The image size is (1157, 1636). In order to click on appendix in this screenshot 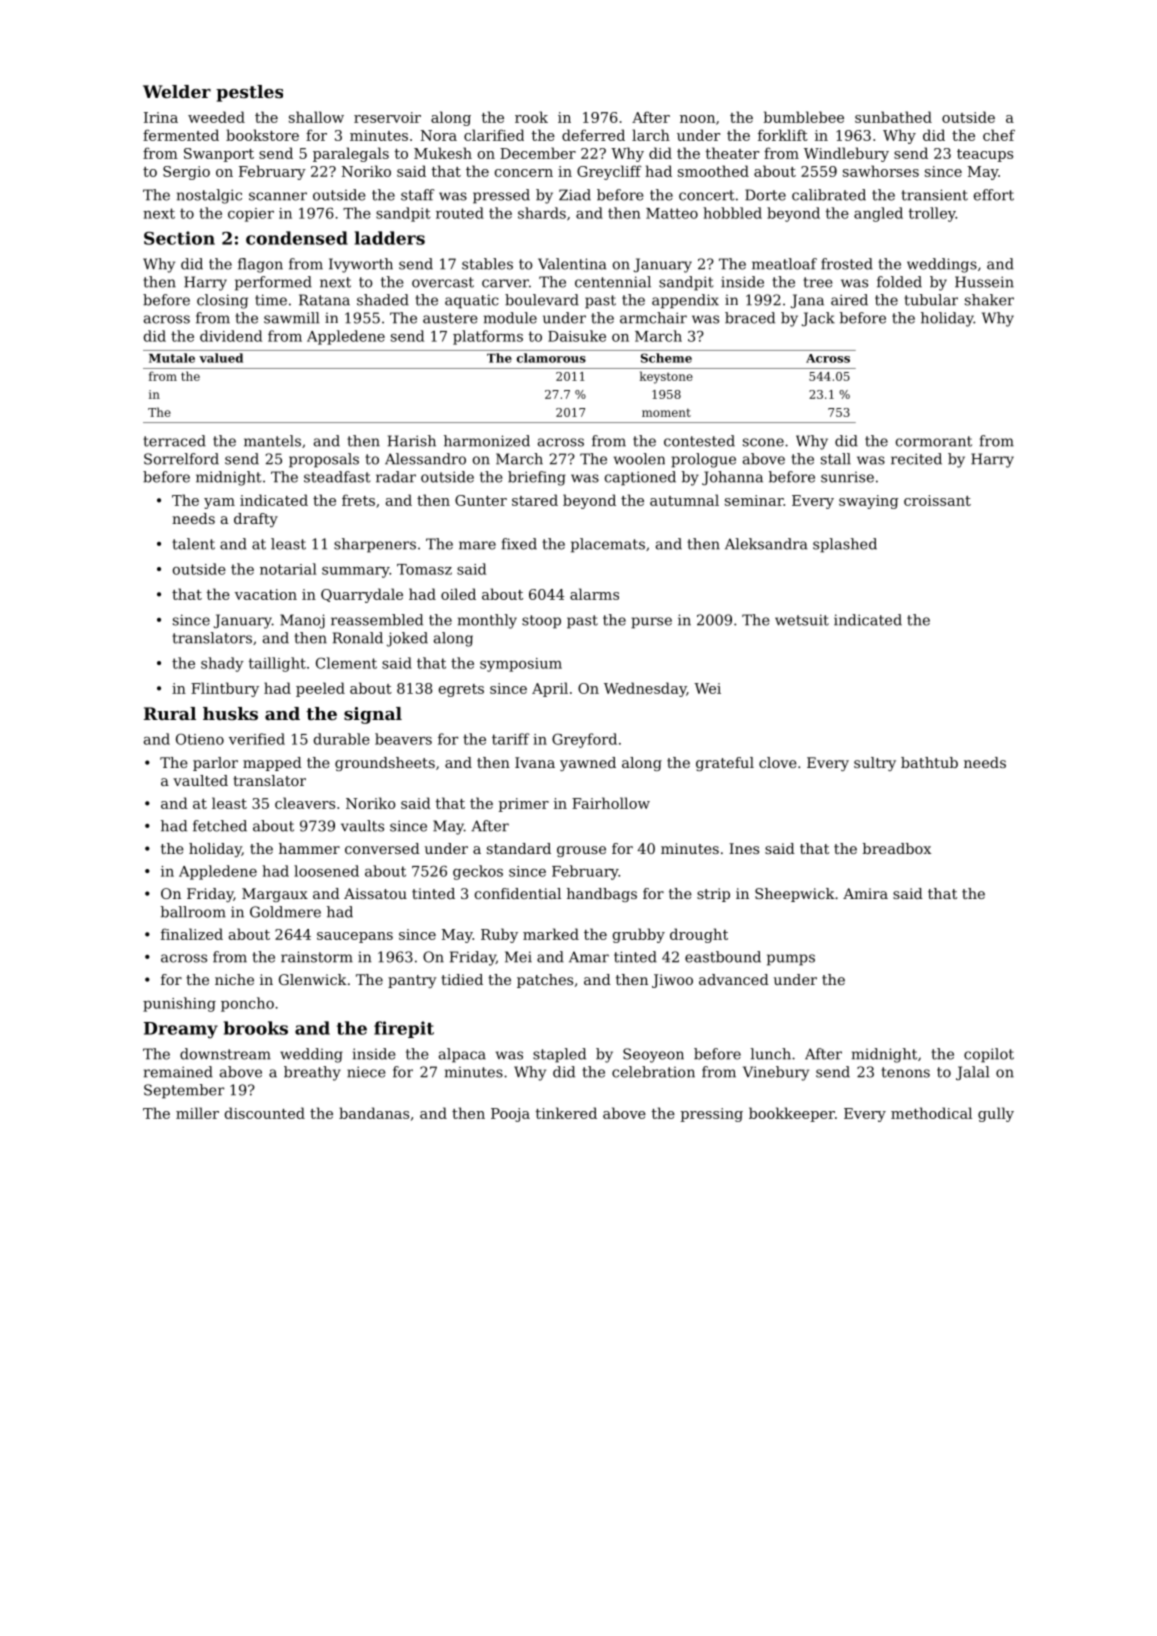, I will do `click(685, 301)`.
